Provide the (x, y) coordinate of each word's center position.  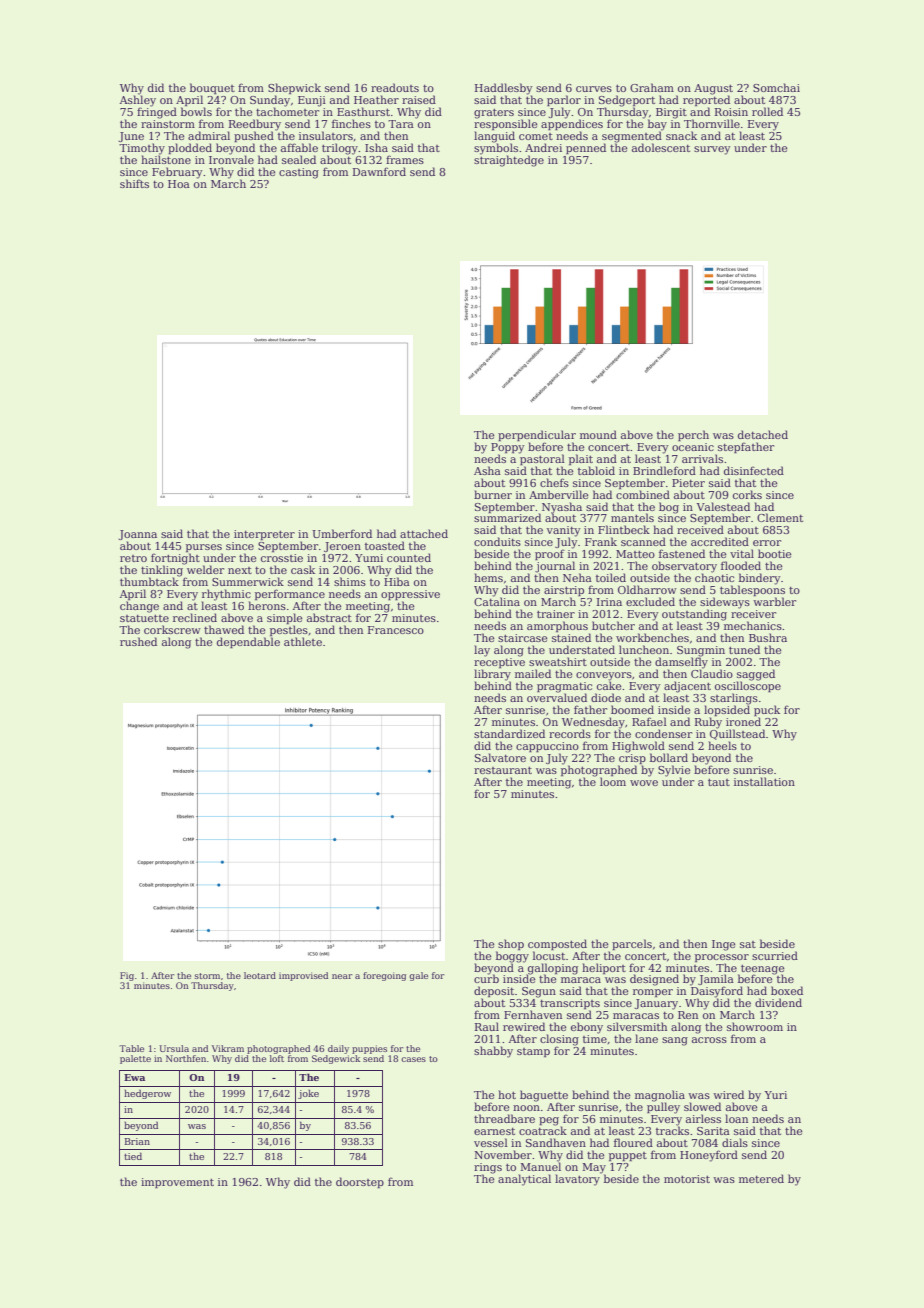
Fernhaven (533, 1014)
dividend (778, 1002)
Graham (652, 87)
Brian (137, 1141)
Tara (401, 124)
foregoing (384, 976)
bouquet (212, 88)
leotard (260, 975)
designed (654, 980)
